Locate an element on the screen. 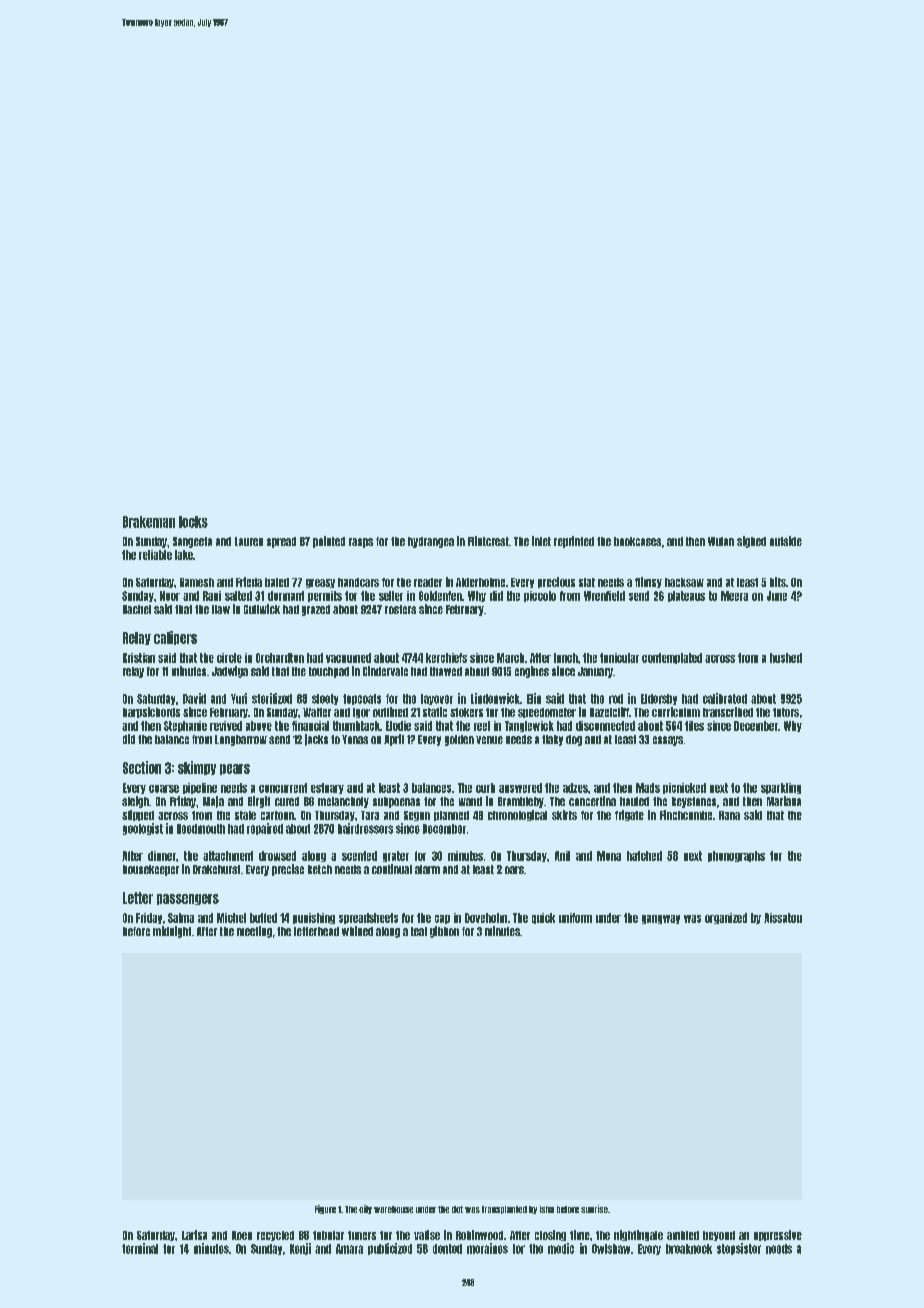  Flintcrest is located at coordinates (488, 541).
